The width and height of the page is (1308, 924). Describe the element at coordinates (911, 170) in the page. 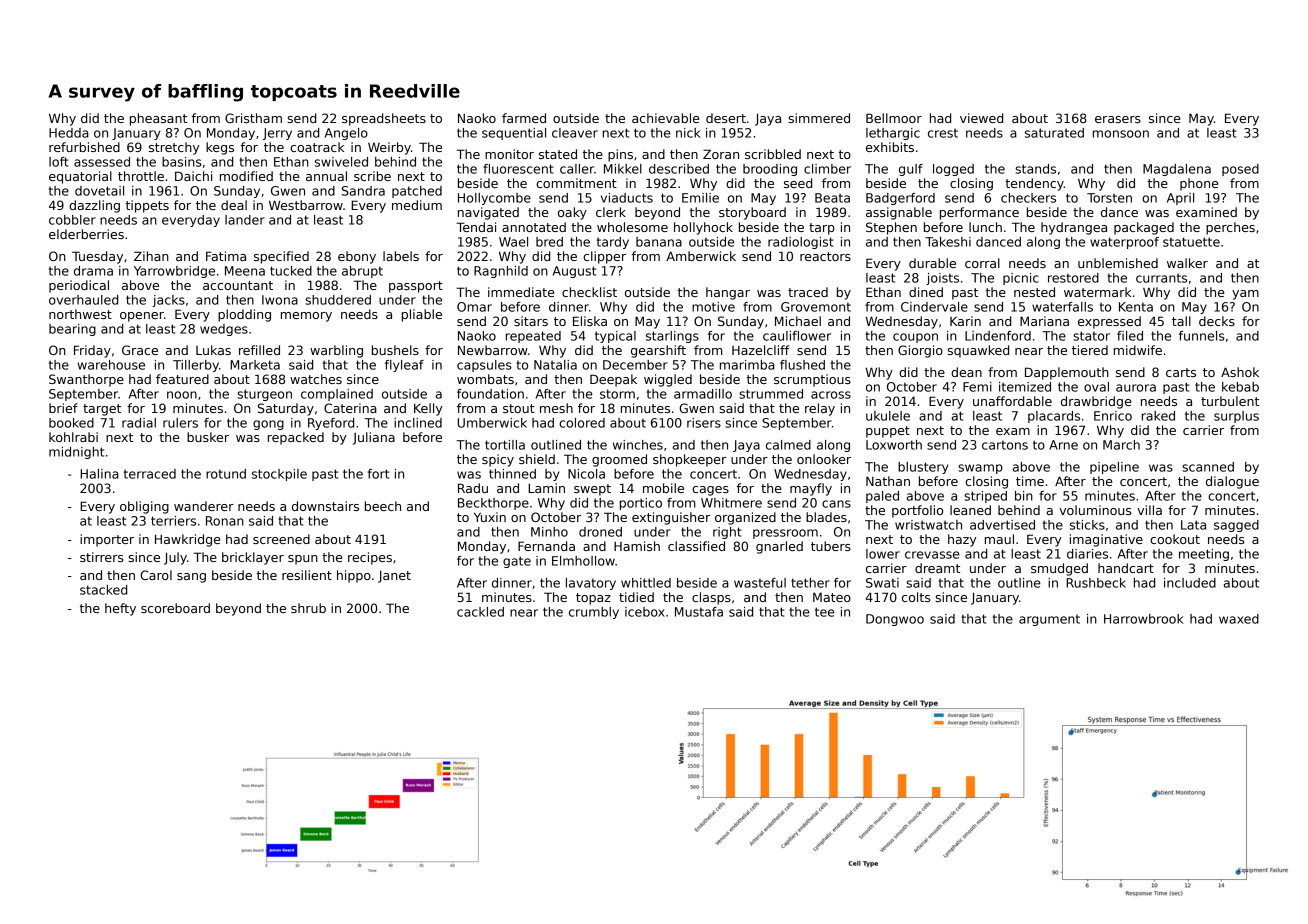

I see `gulf` at that location.
